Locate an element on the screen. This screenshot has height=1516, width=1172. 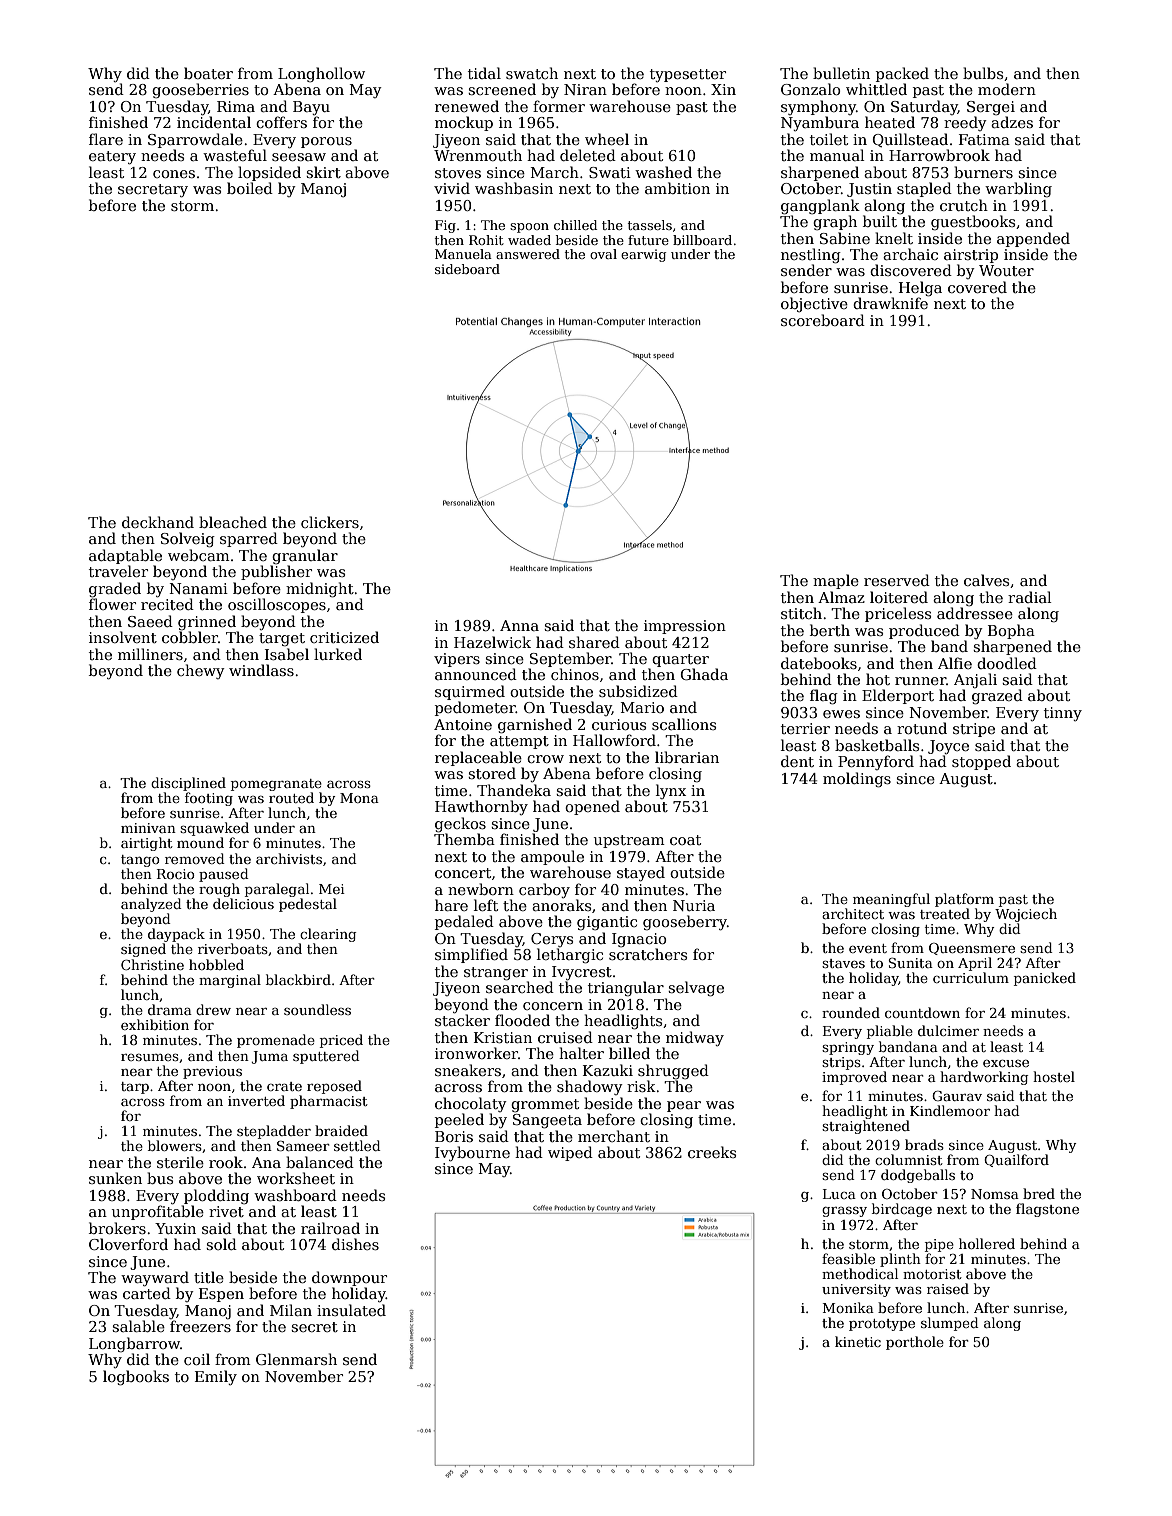
insulated is located at coordinates (351, 1310).
